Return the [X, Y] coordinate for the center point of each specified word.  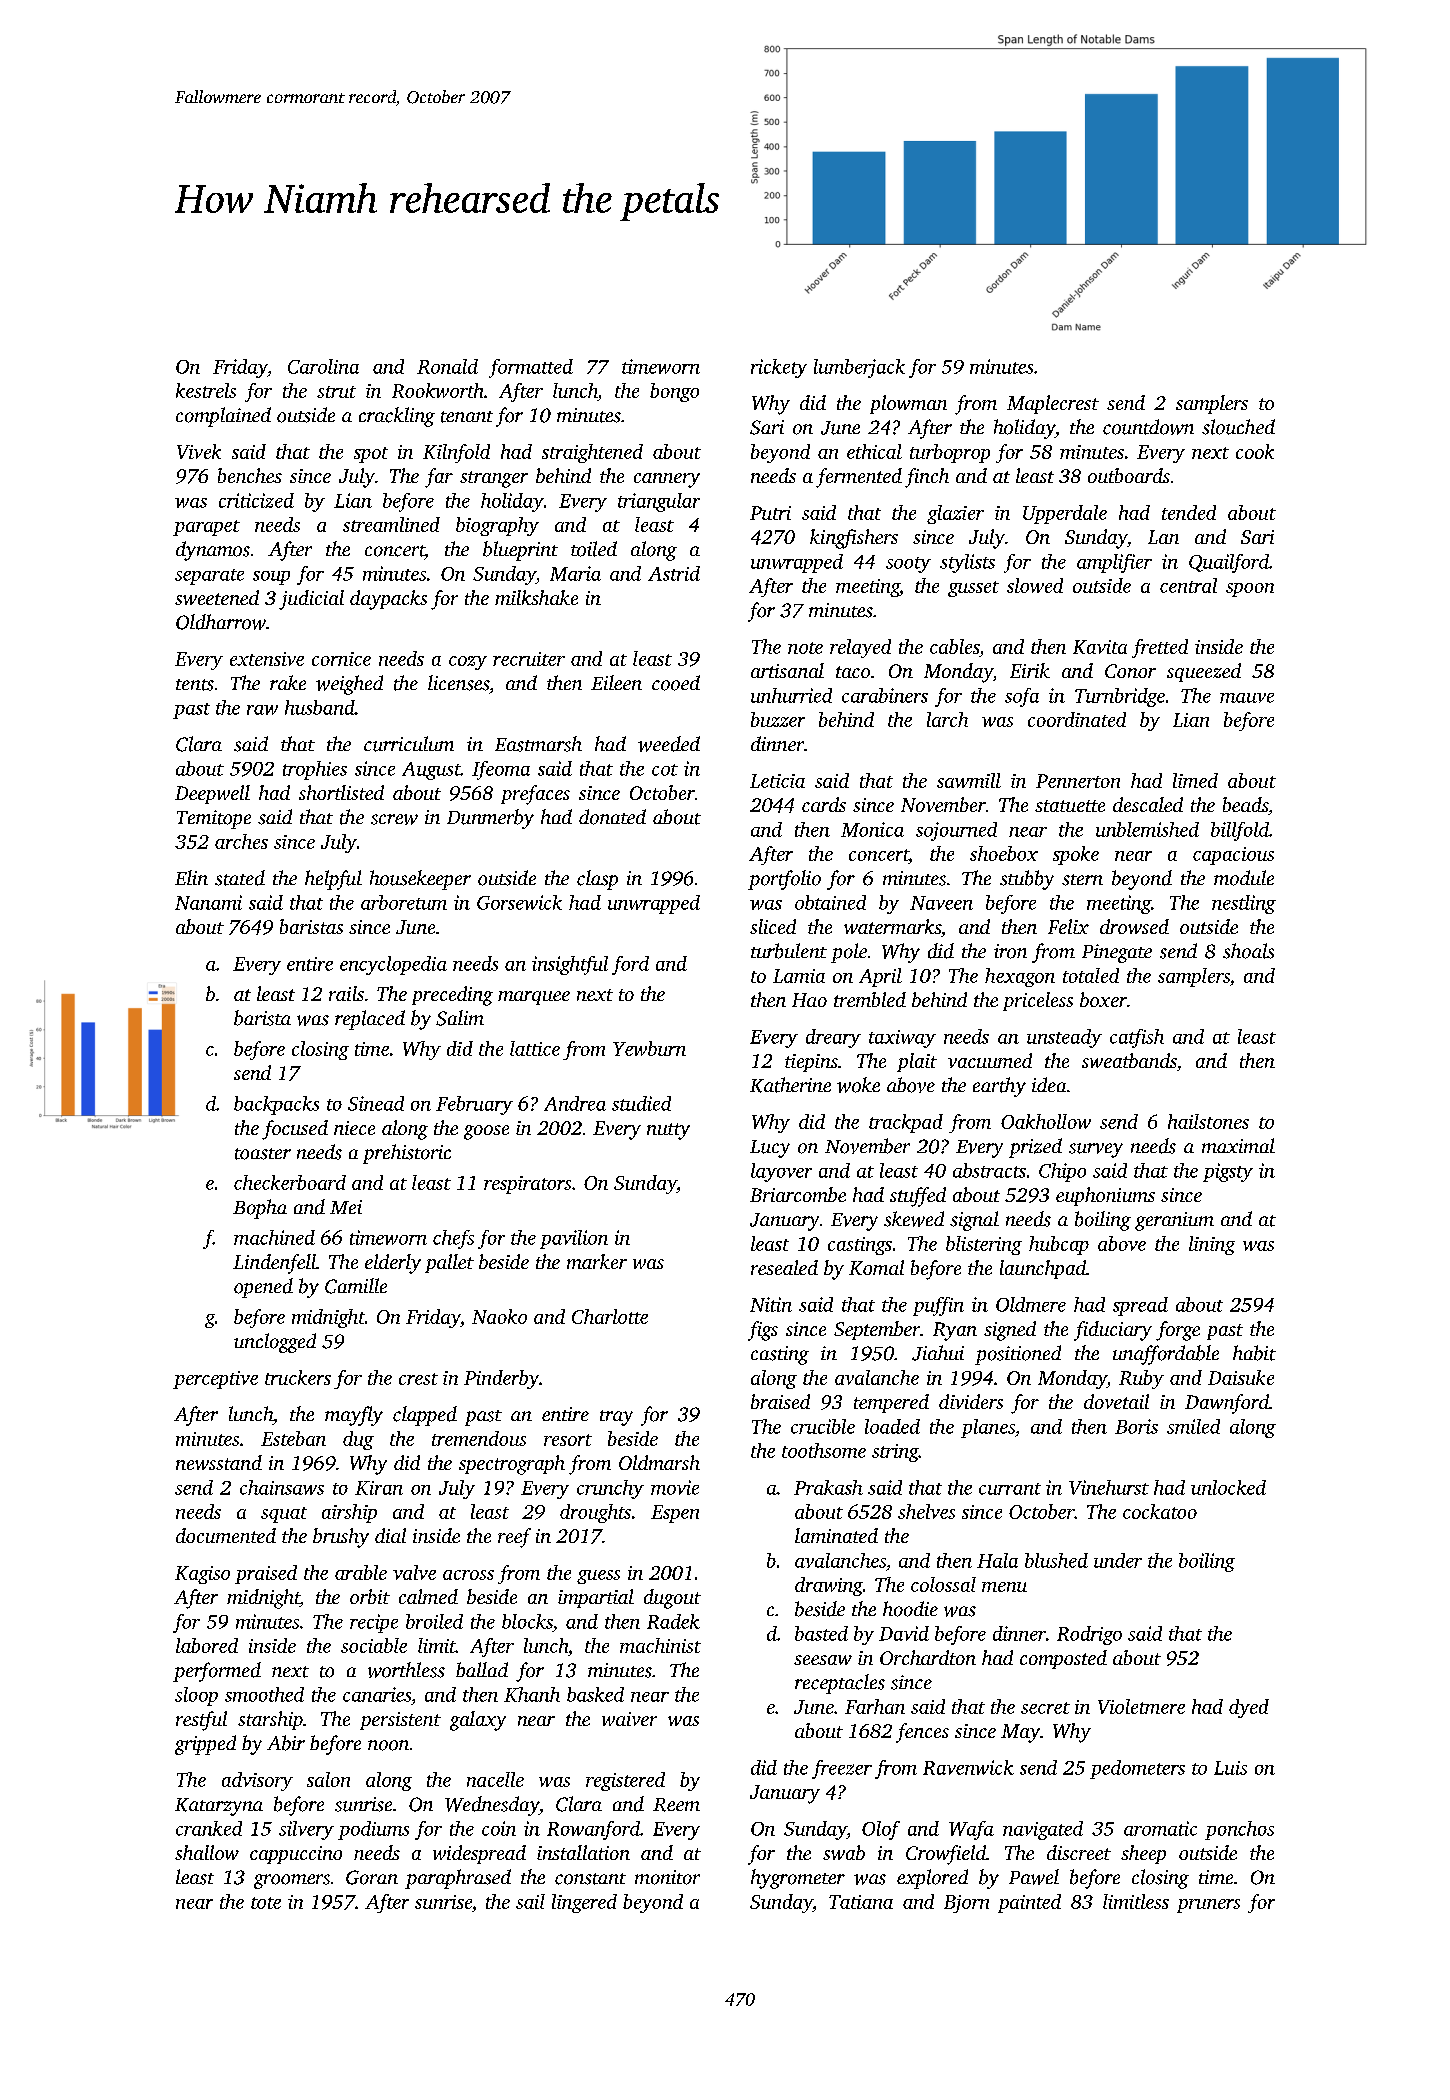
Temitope [214, 819]
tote [266, 1903]
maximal [1238, 1145]
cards [824, 804]
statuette [1070, 806]
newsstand [219, 1462]
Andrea [575, 1103]
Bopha [260, 1209]
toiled [594, 549]
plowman [908, 404]
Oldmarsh [659, 1462]
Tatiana [861, 1902]
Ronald [447, 366]
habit [1254, 1353]
